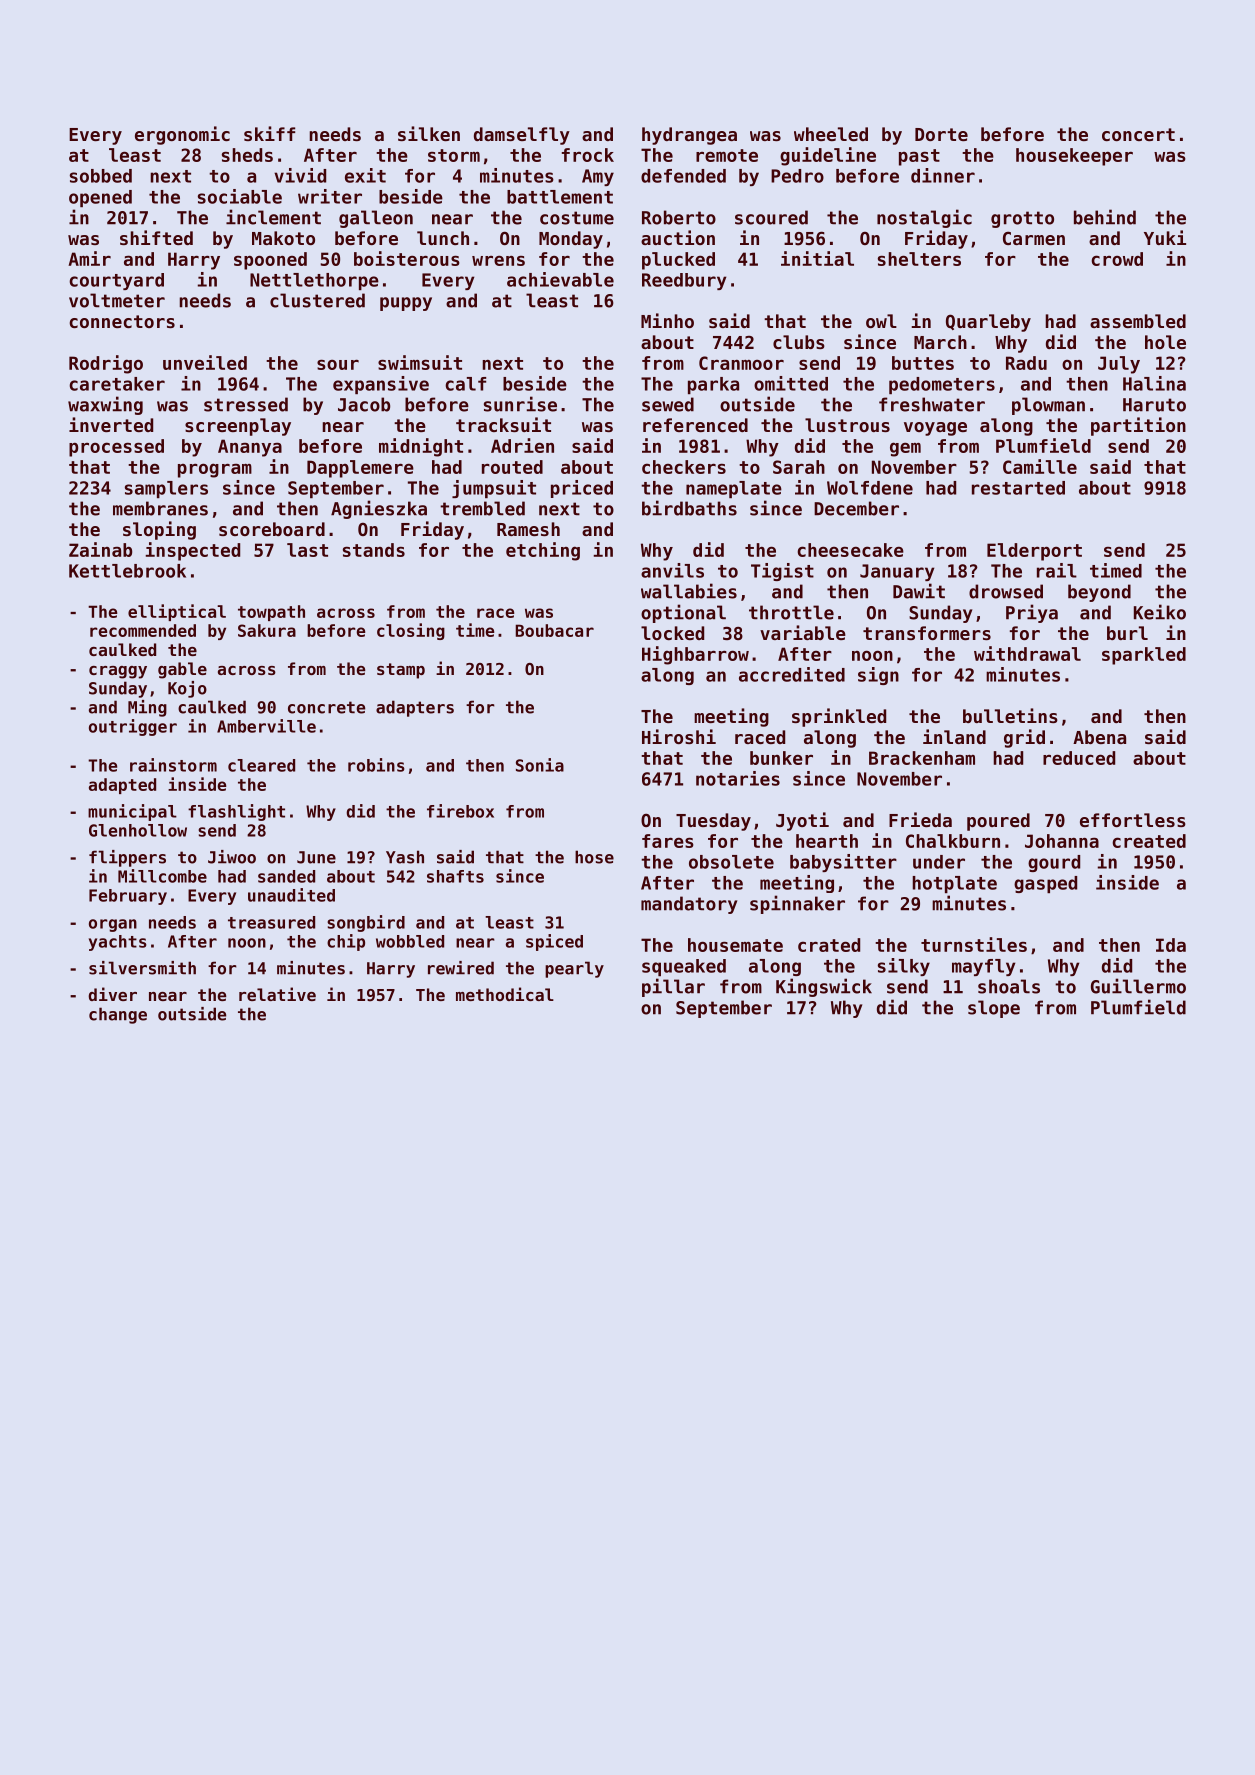 This screenshot has width=1255, height=1775. Describe the element at coordinates (522, 136) in the screenshot. I see `damselfly` at that location.
